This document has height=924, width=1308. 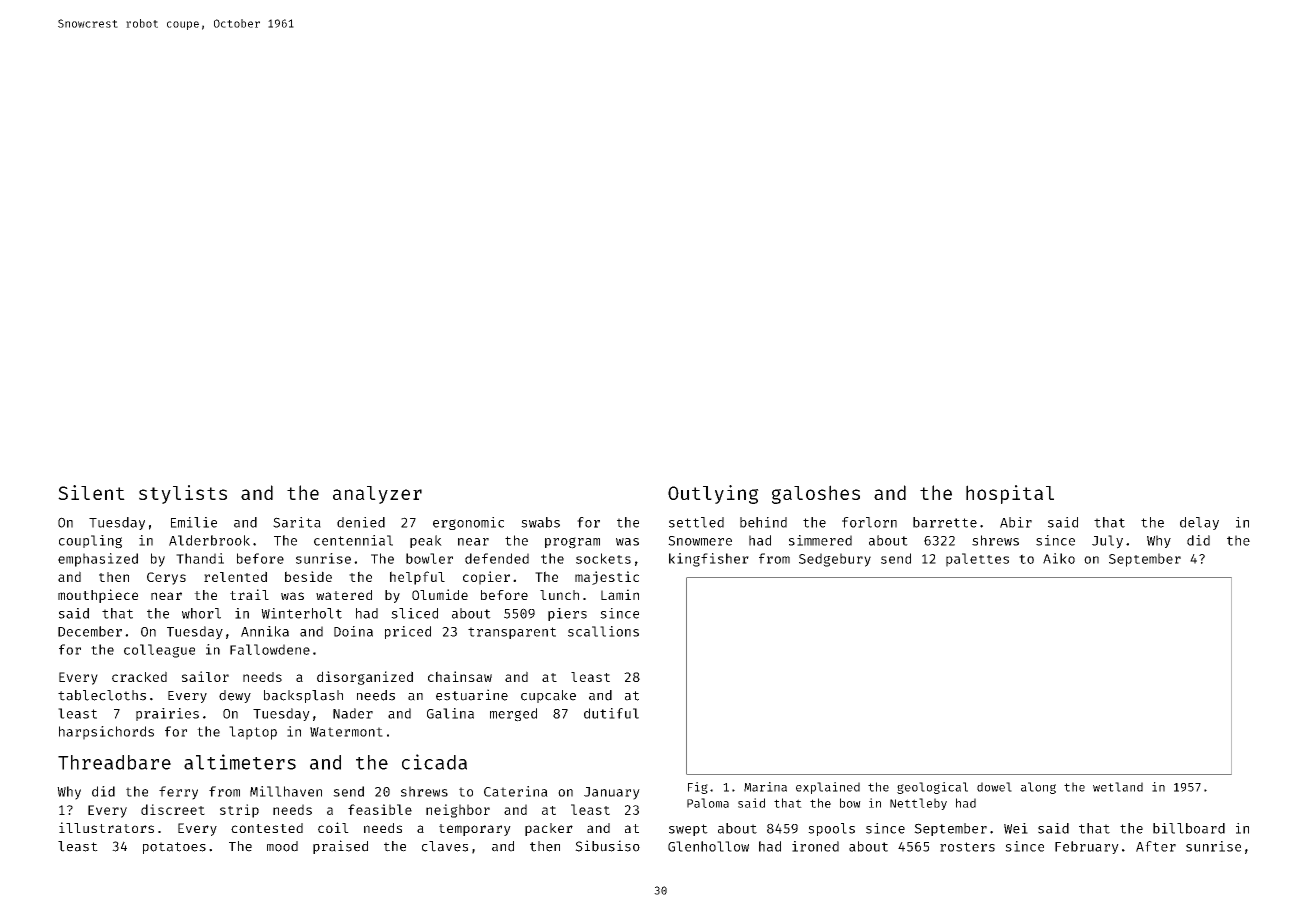 What do you see at coordinates (205, 676) in the document?
I see `sailor` at bounding box center [205, 676].
